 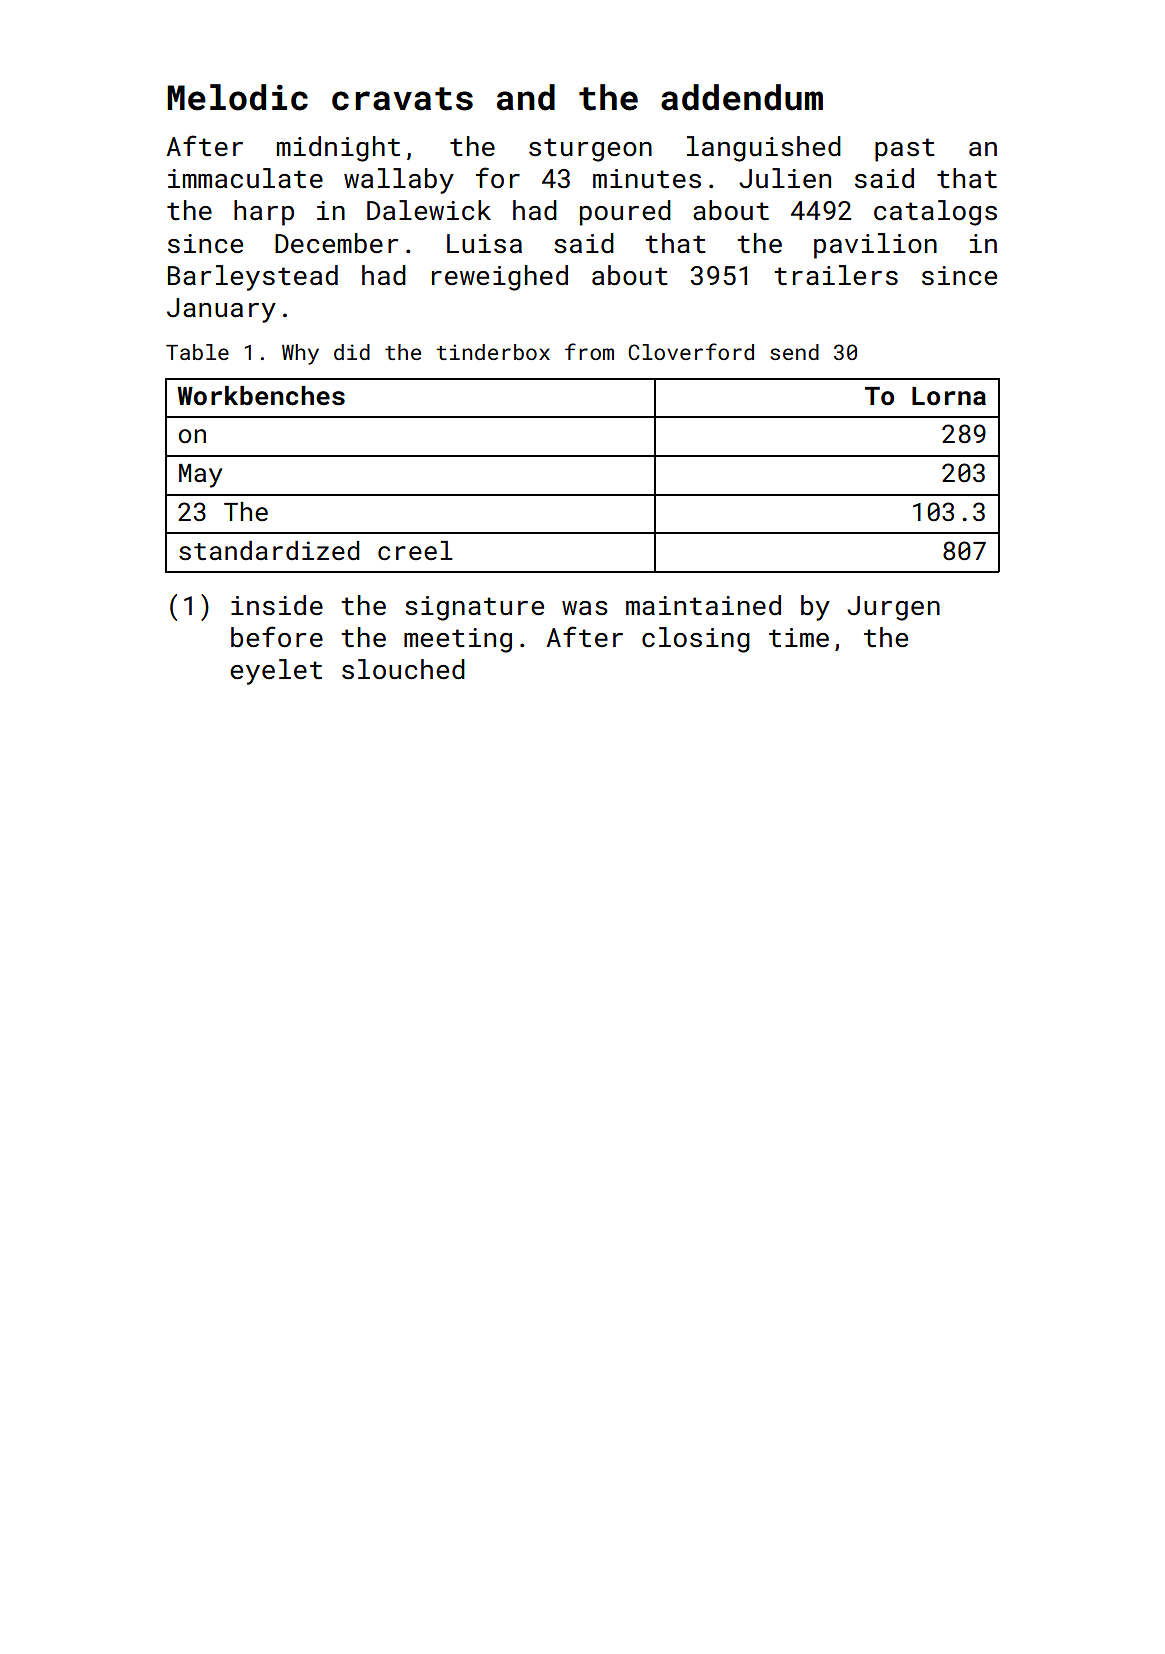 What do you see at coordinates (197, 352) in the page?
I see `Table` at bounding box center [197, 352].
